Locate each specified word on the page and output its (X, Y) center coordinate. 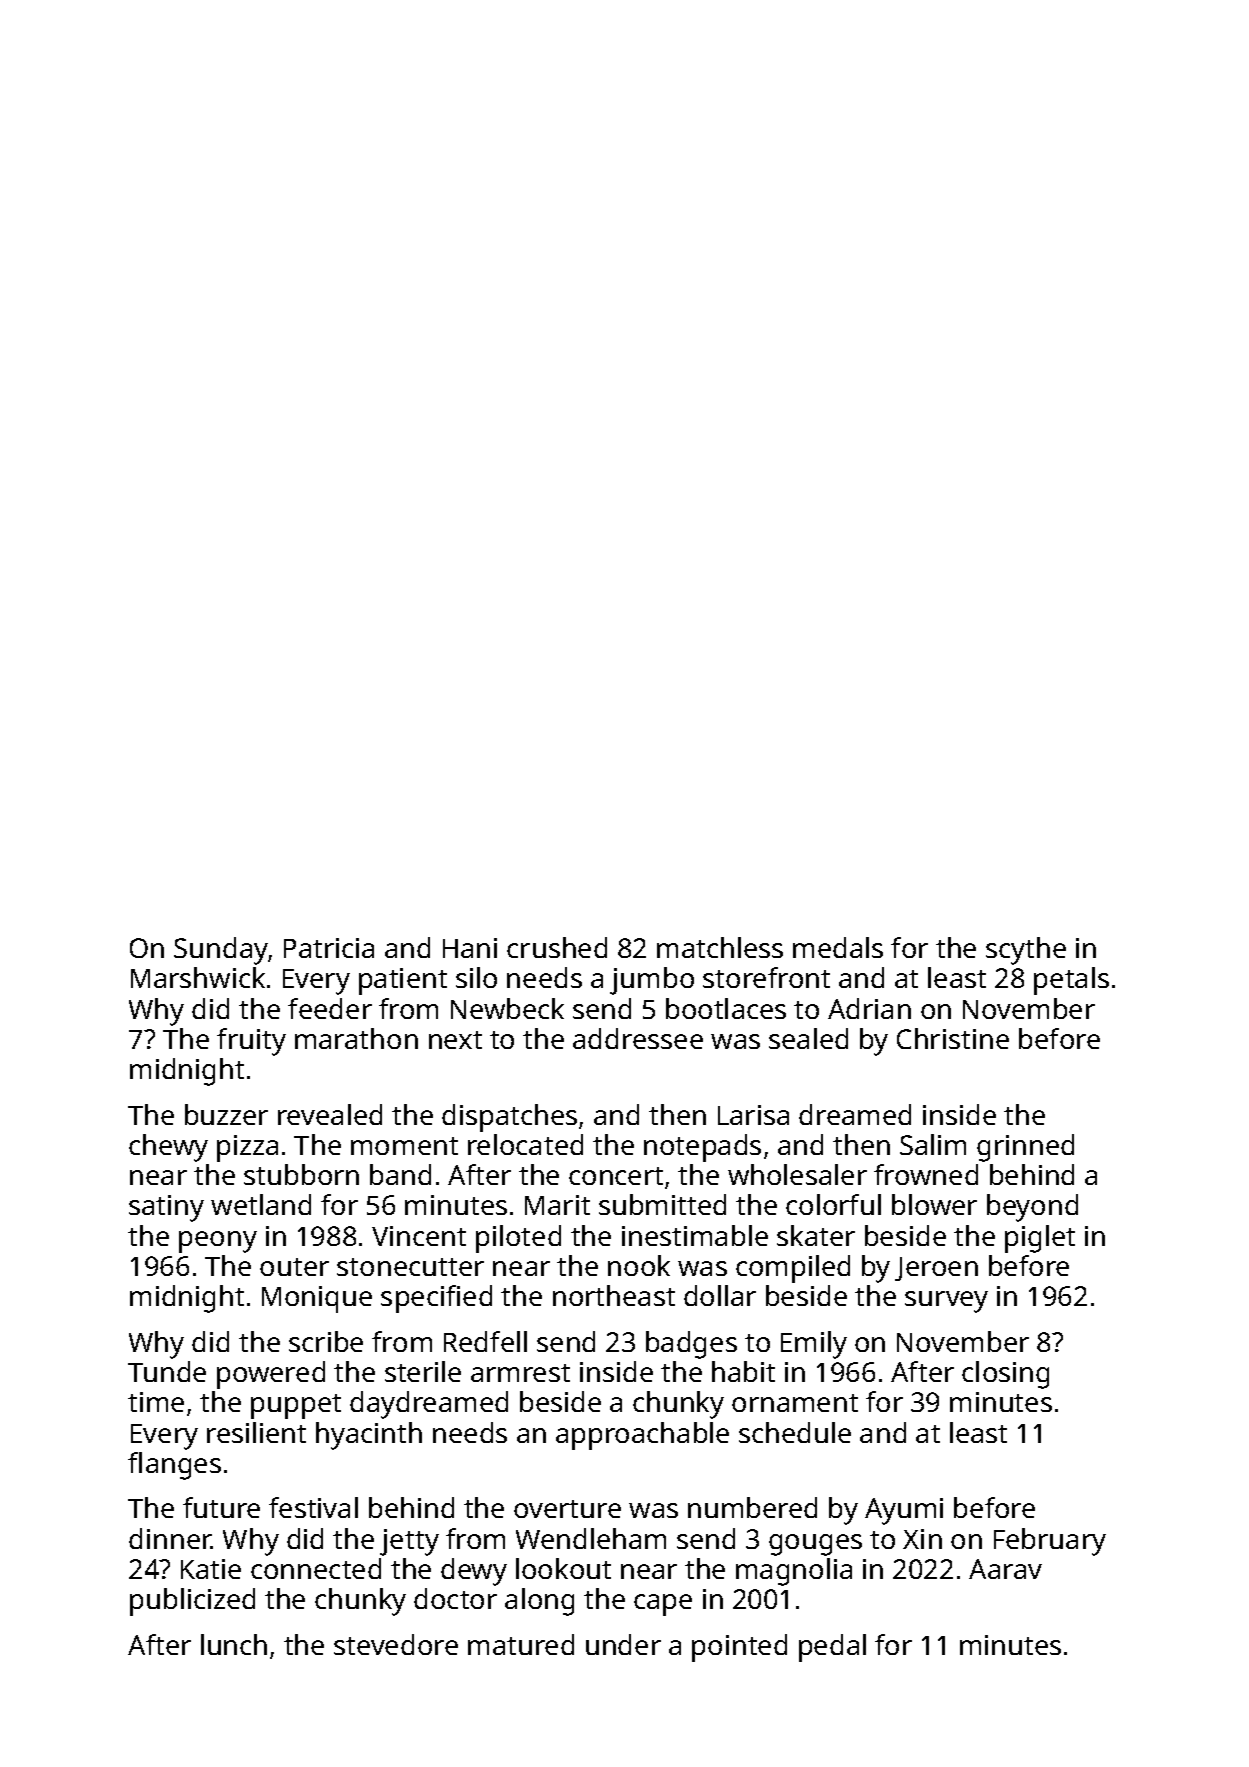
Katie (211, 1569)
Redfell (485, 1341)
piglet (1040, 1239)
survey (946, 1302)
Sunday (221, 951)
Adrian (869, 1008)
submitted (662, 1204)
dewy (474, 1572)
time (156, 1402)
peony (218, 1242)
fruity (251, 1042)
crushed (557, 947)
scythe (1026, 951)
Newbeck (507, 1008)
